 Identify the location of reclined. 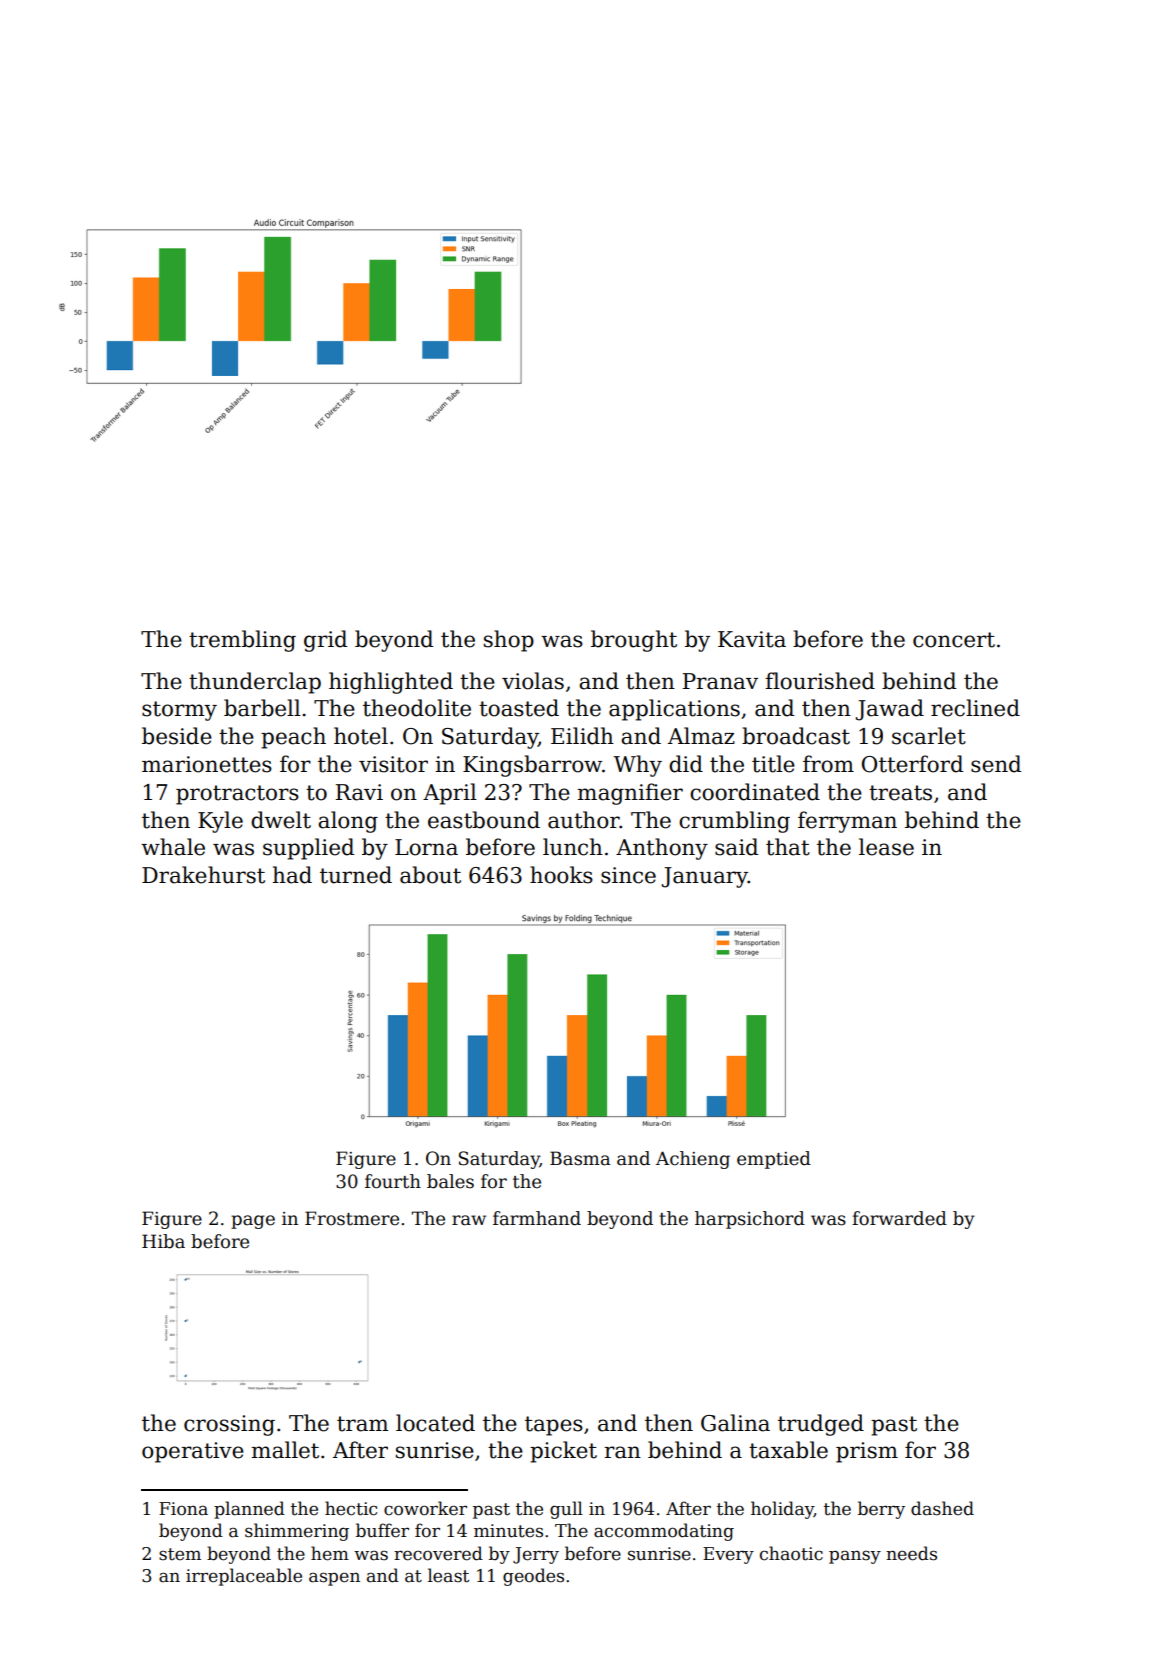
(975, 708).
